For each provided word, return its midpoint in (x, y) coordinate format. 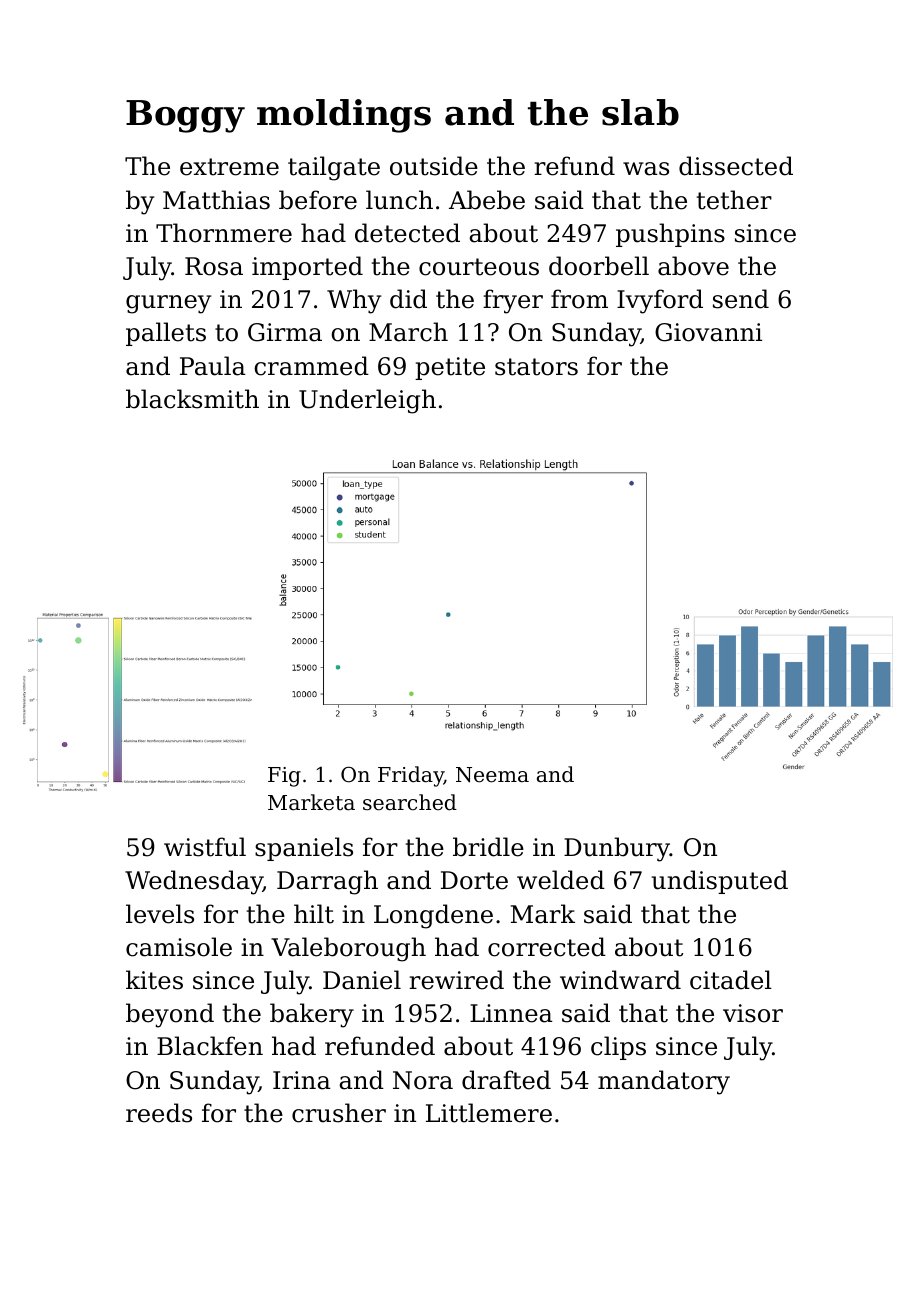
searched (410, 802)
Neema (492, 775)
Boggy (185, 116)
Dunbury (617, 849)
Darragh (327, 882)
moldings (344, 116)
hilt (314, 914)
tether (734, 200)
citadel (731, 980)
